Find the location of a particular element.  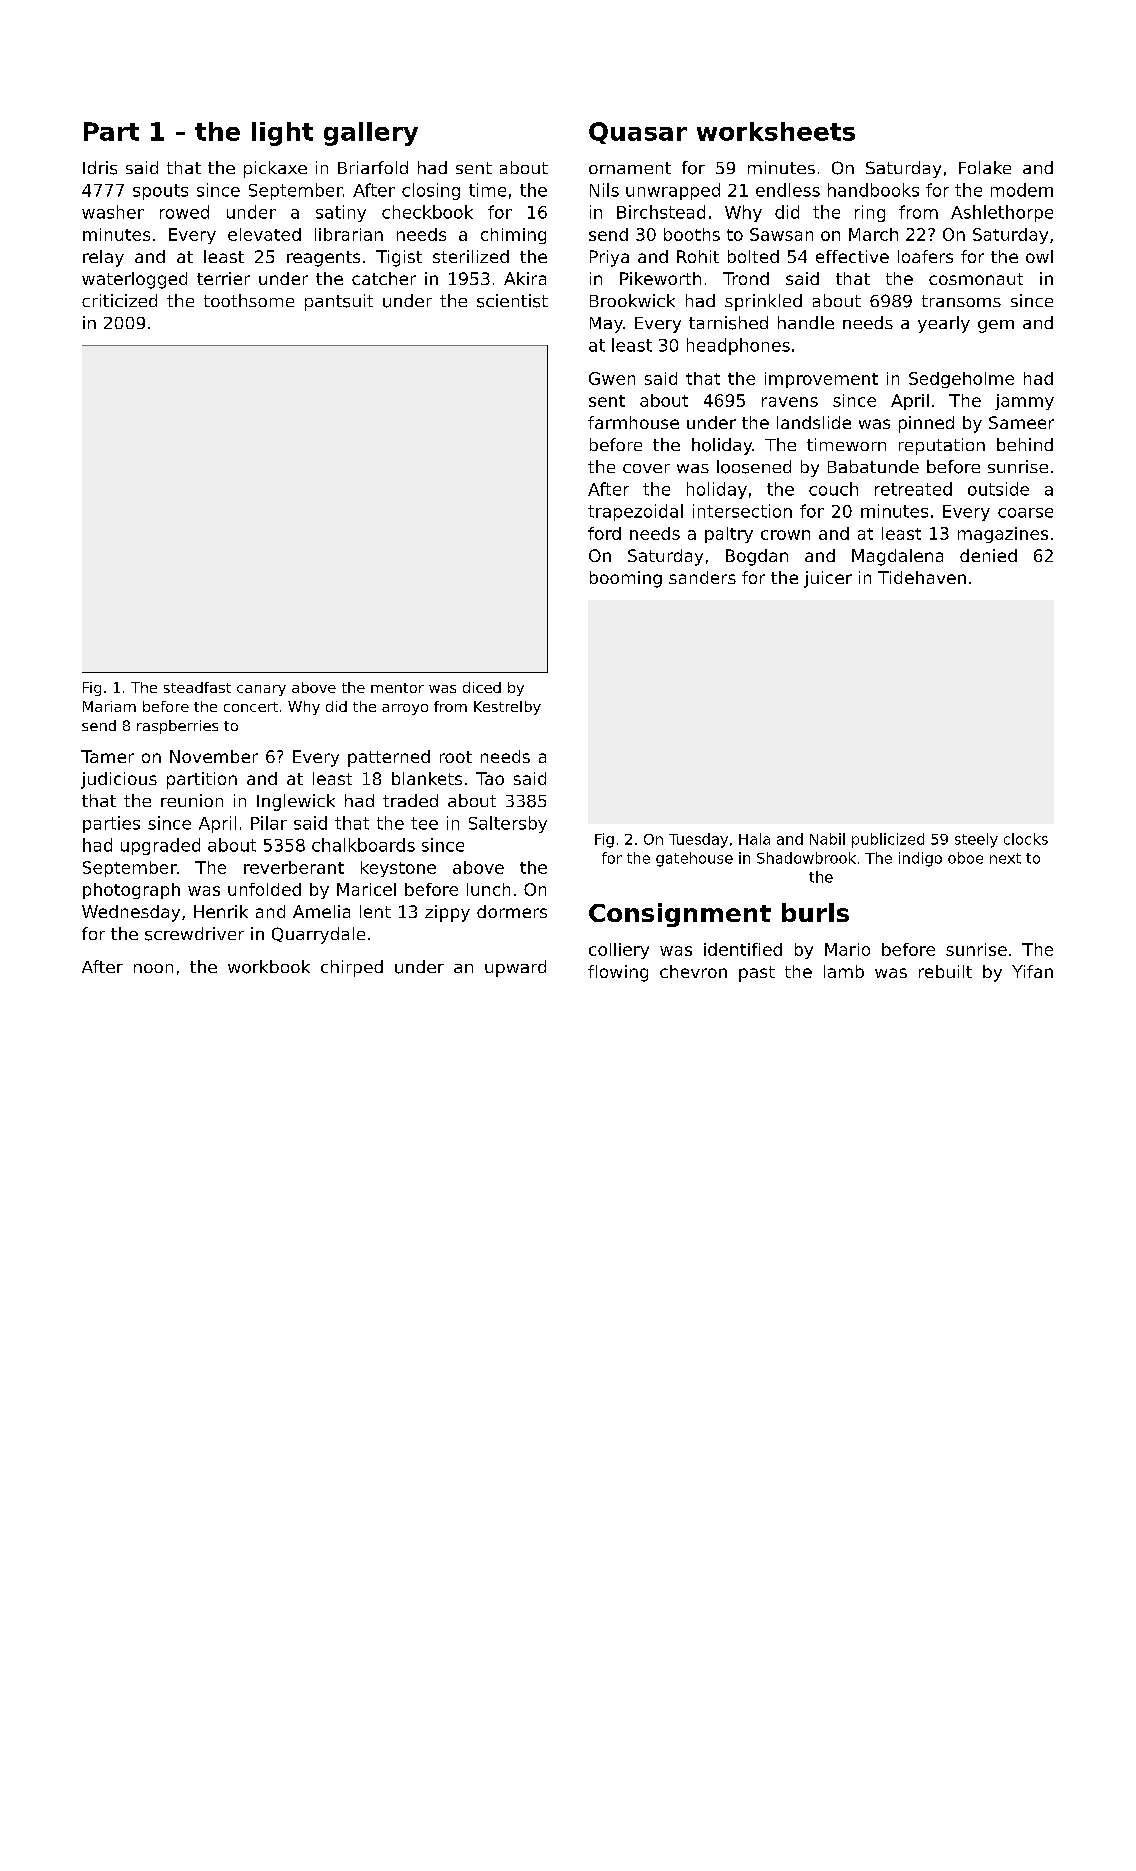

Kestrelby is located at coordinates (507, 708).
